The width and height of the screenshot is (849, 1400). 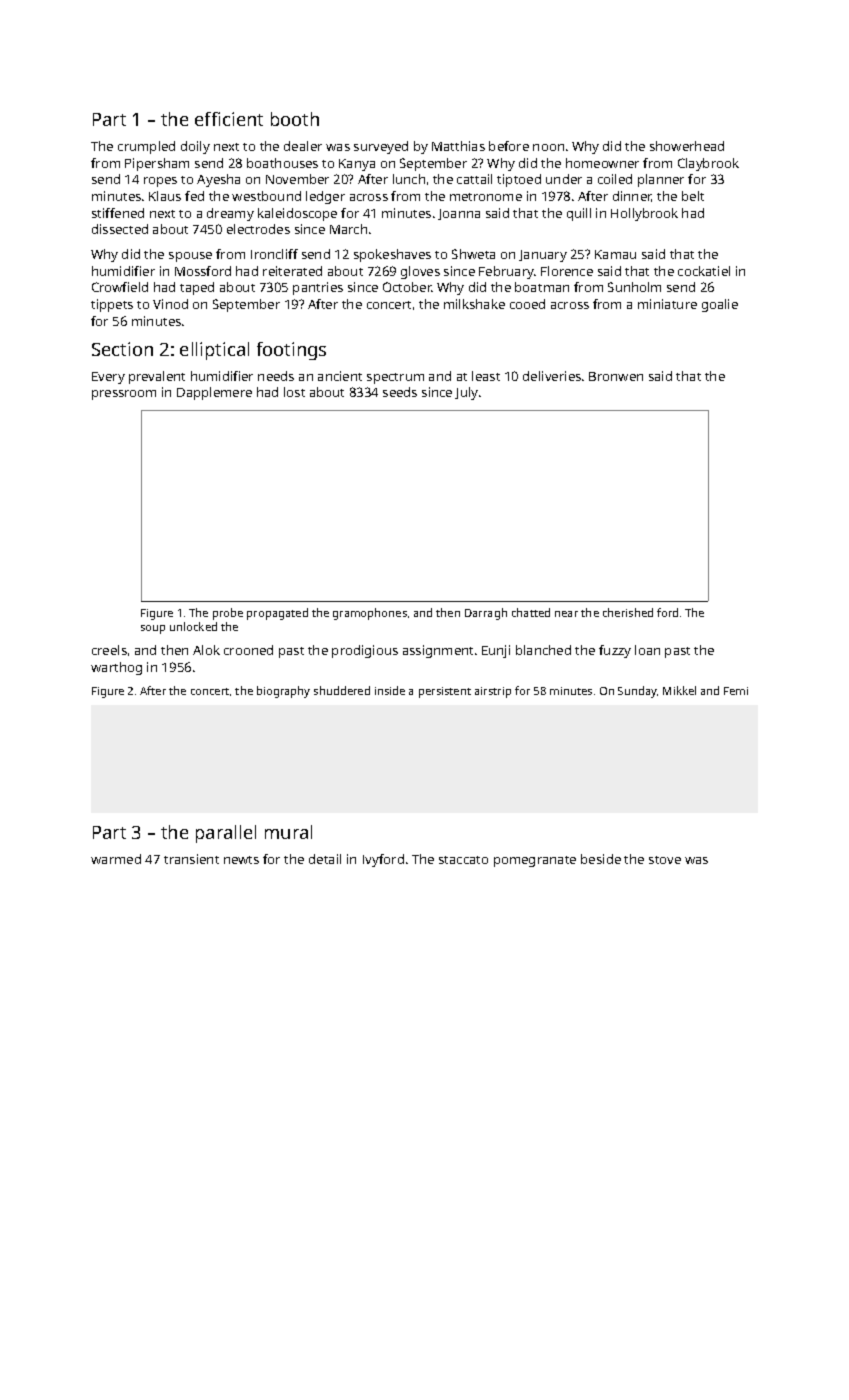 What do you see at coordinates (218, 180) in the screenshot?
I see `Ayesha` at bounding box center [218, 180].
